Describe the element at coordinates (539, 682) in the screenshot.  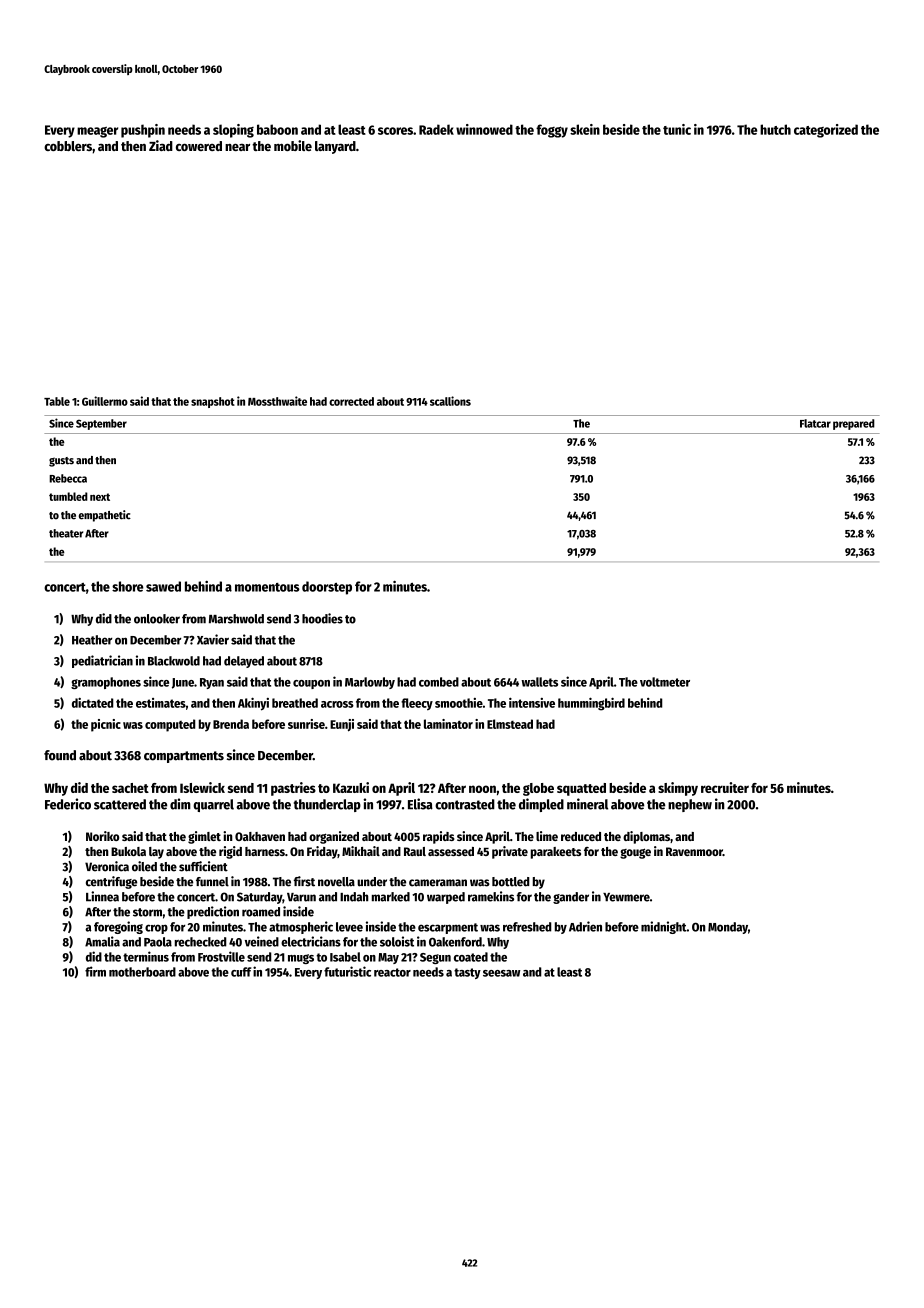
I see `wallets` at that location.
